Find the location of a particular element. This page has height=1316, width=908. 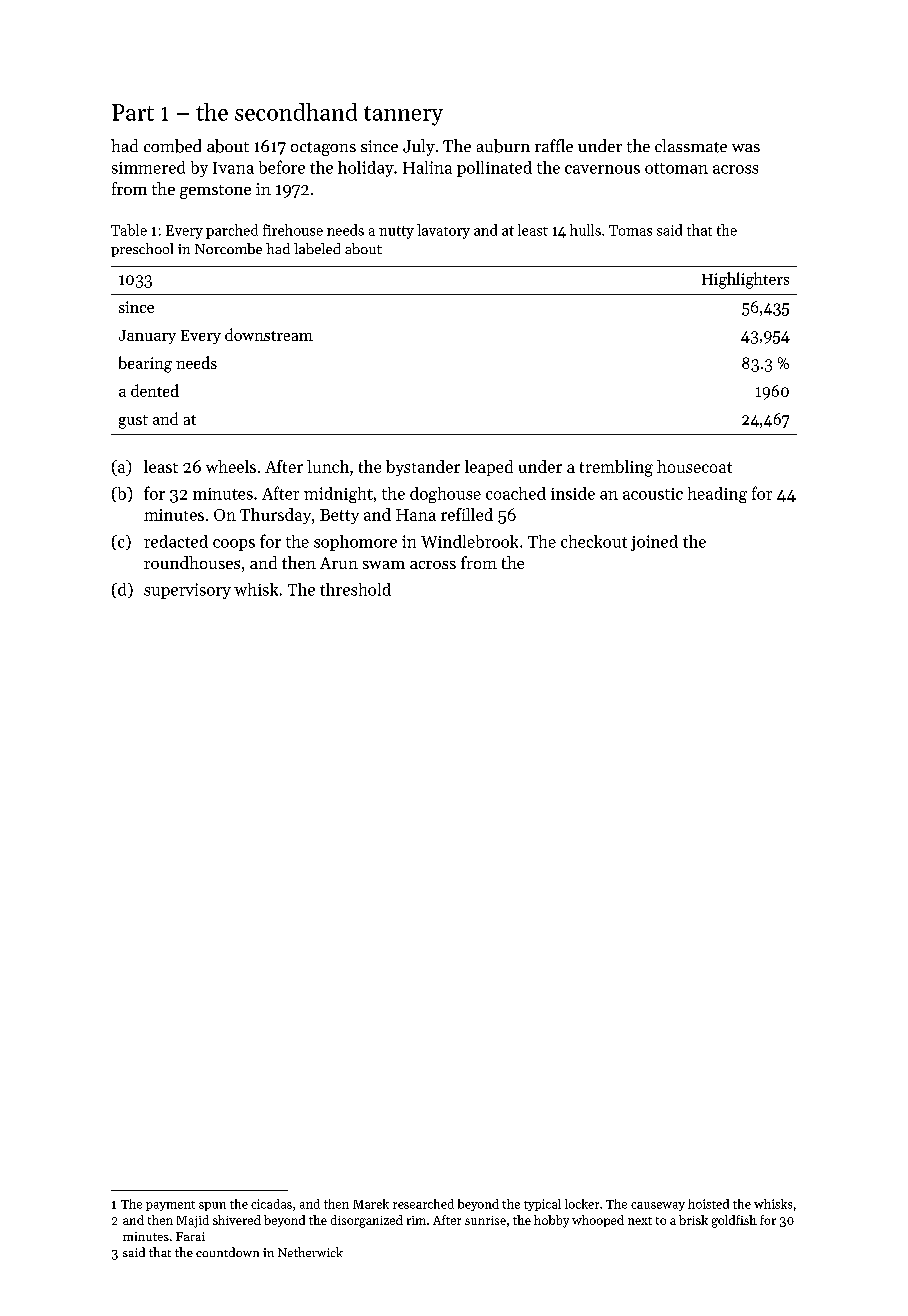

Marek is located at coordinates (371, 1204).
